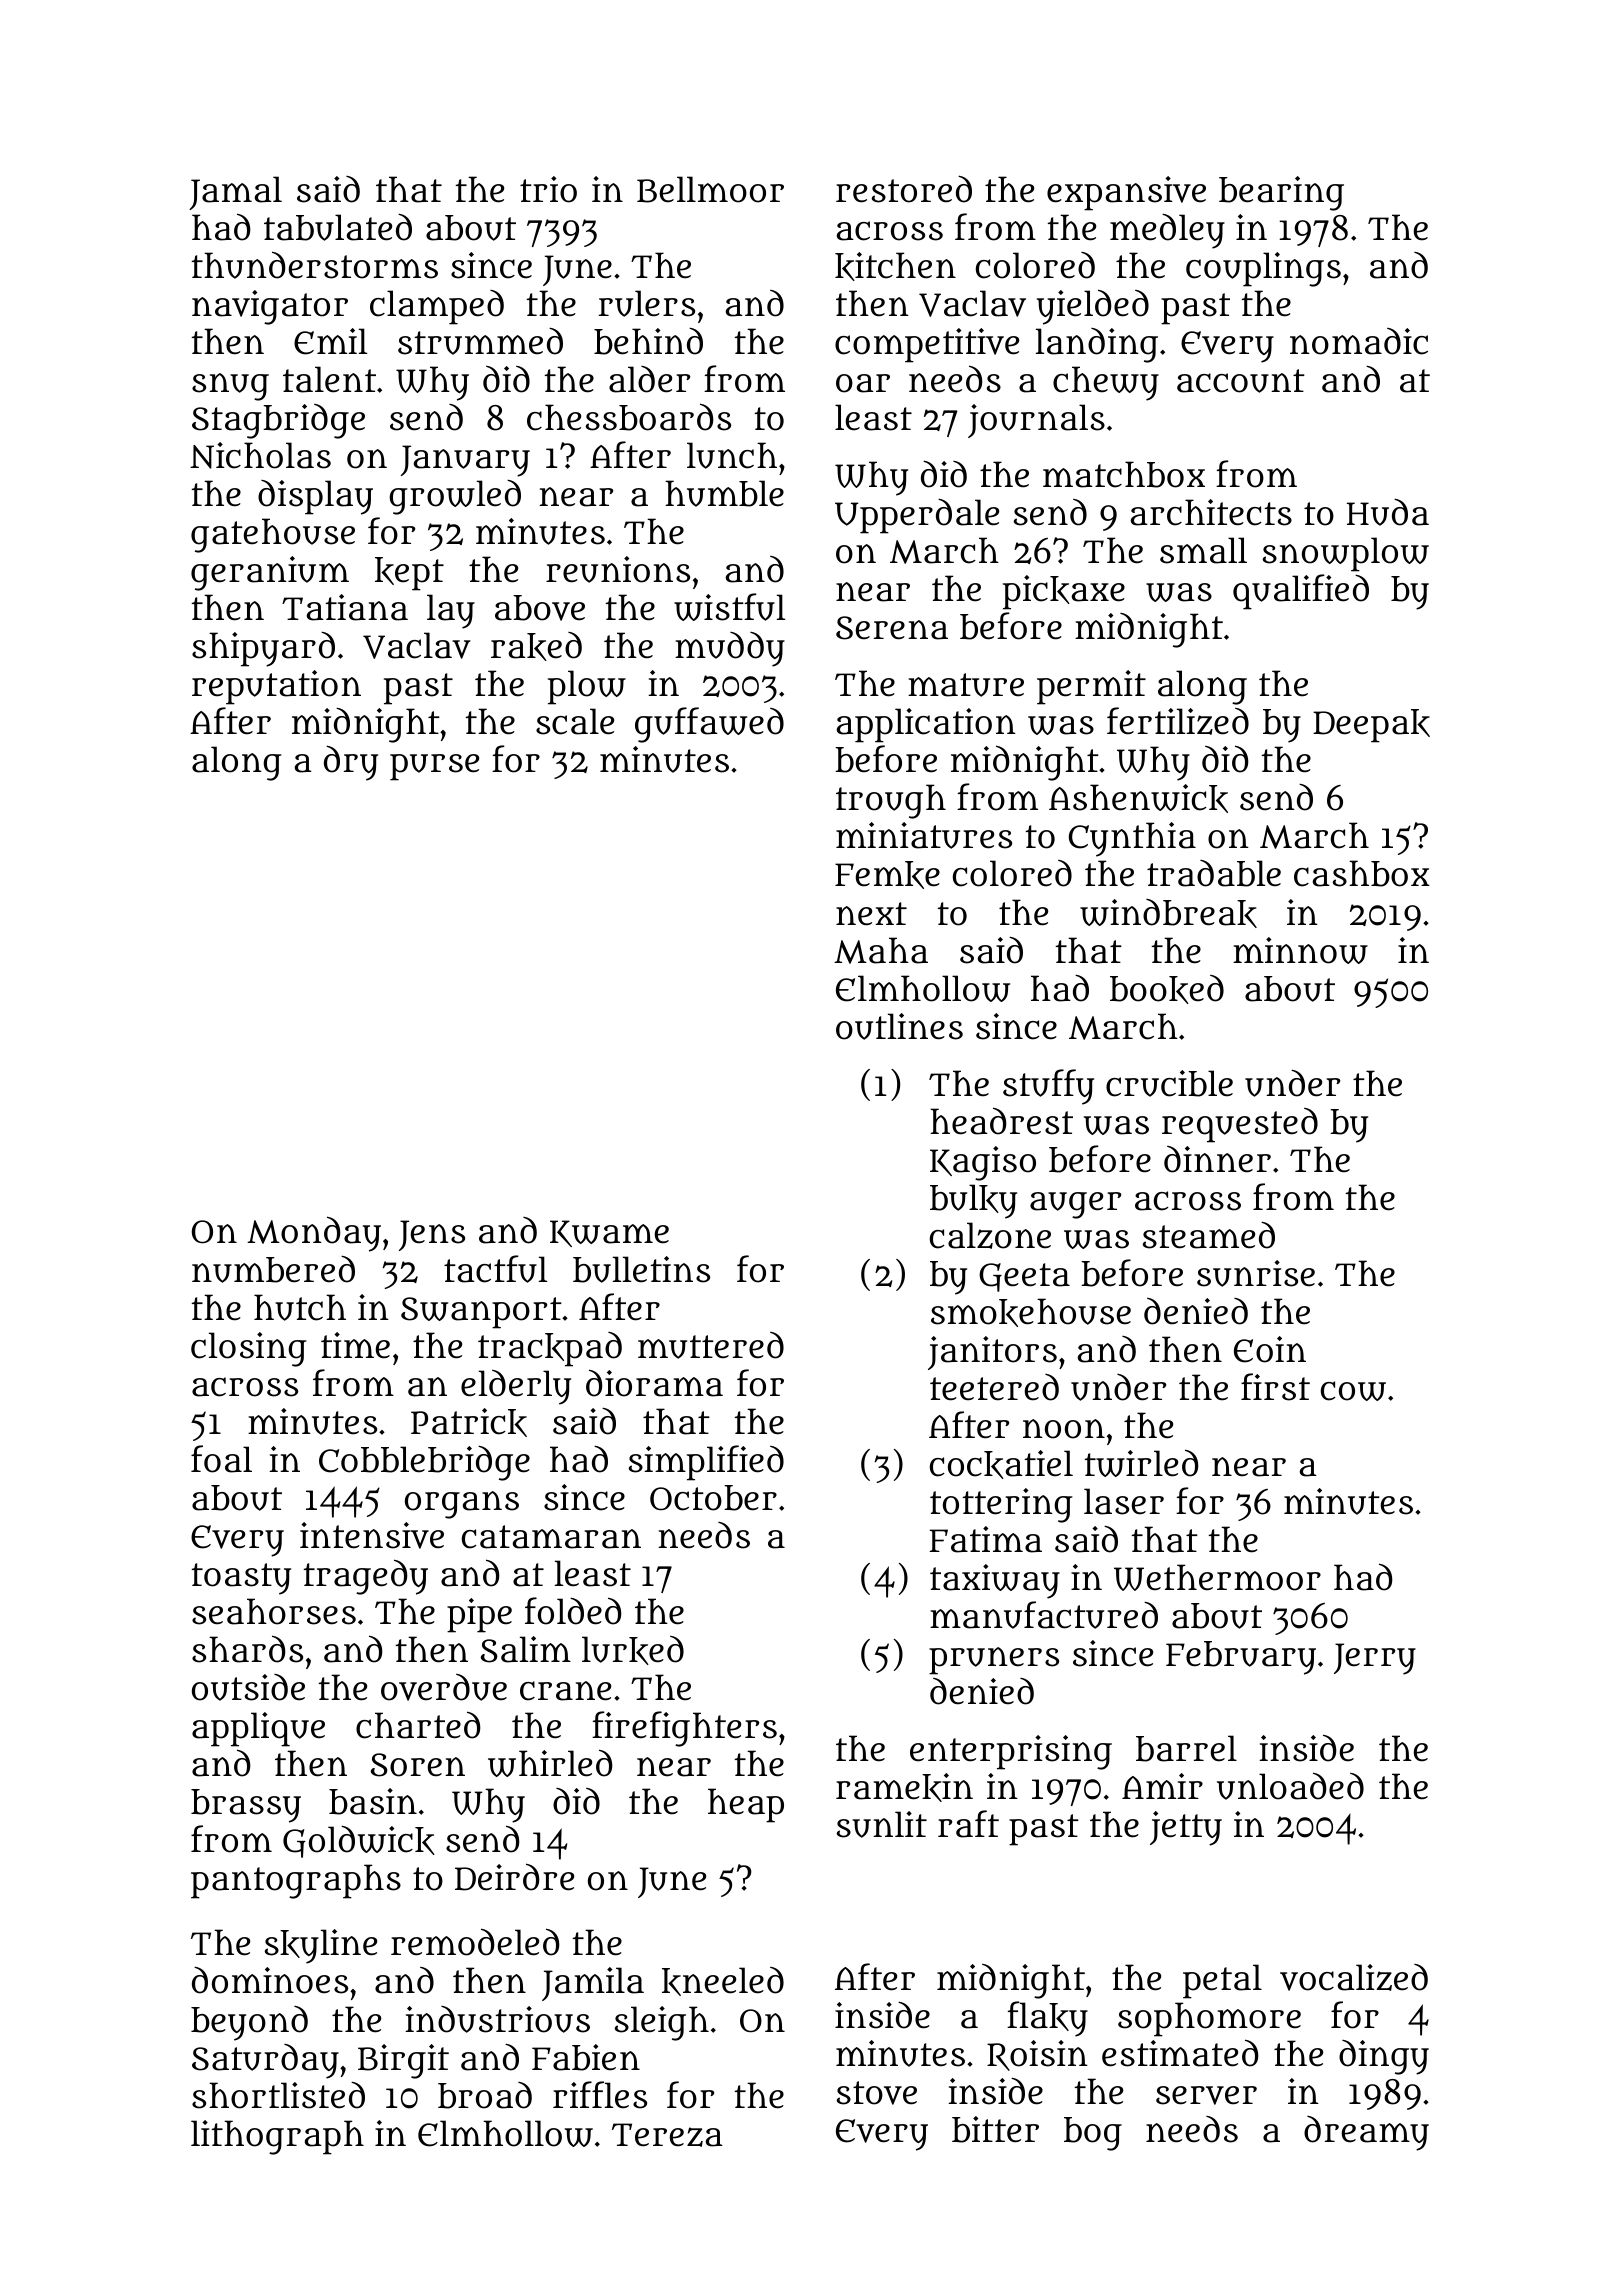  Describe the element at coordinates (277, 2137) in the document. I see `lithograph` at that location.
